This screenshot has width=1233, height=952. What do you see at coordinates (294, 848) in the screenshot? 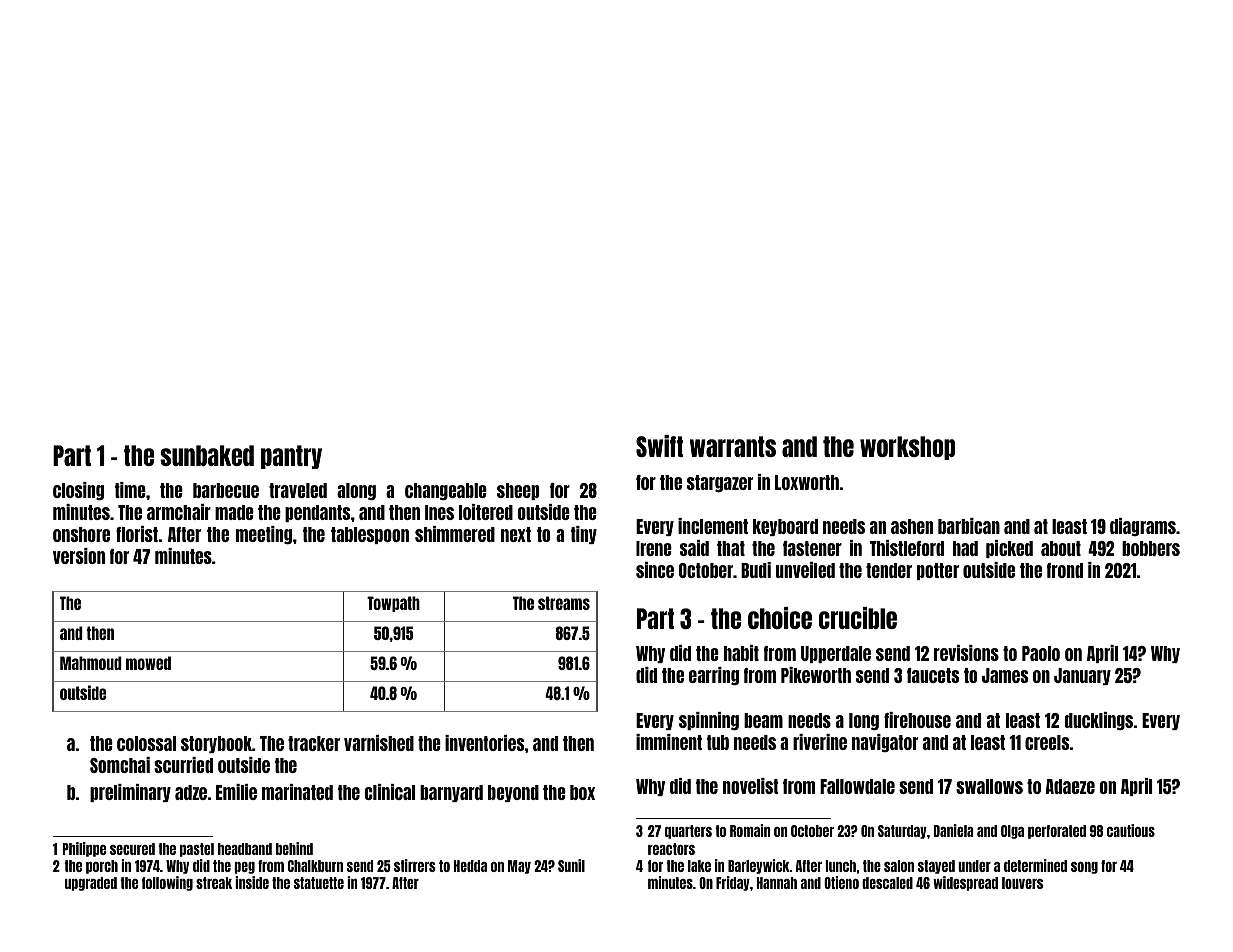
I see `behind` at bounding box center [294, 848].
